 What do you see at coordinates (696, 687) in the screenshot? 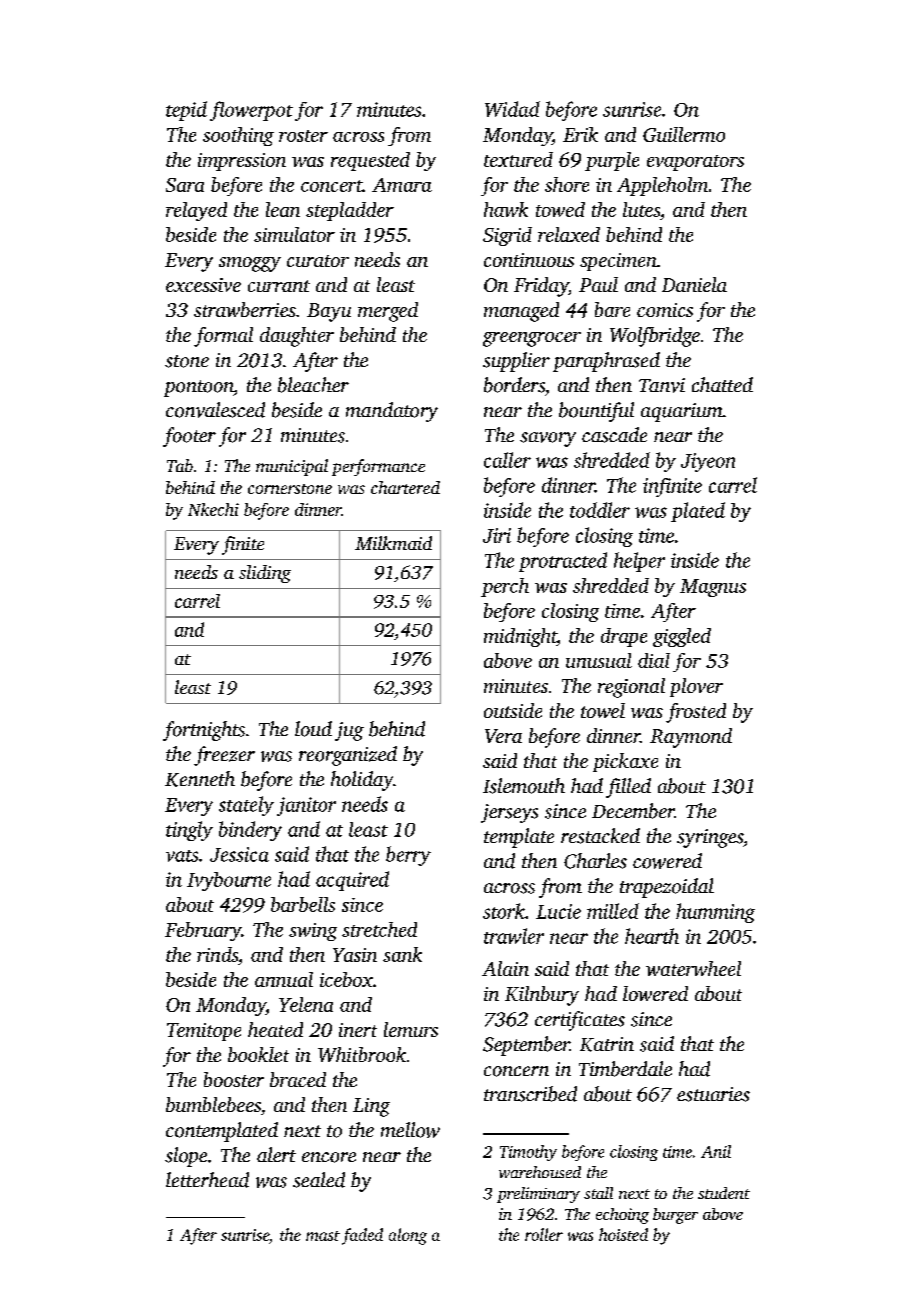
I see `plover` at bounding box center [696, 687].
